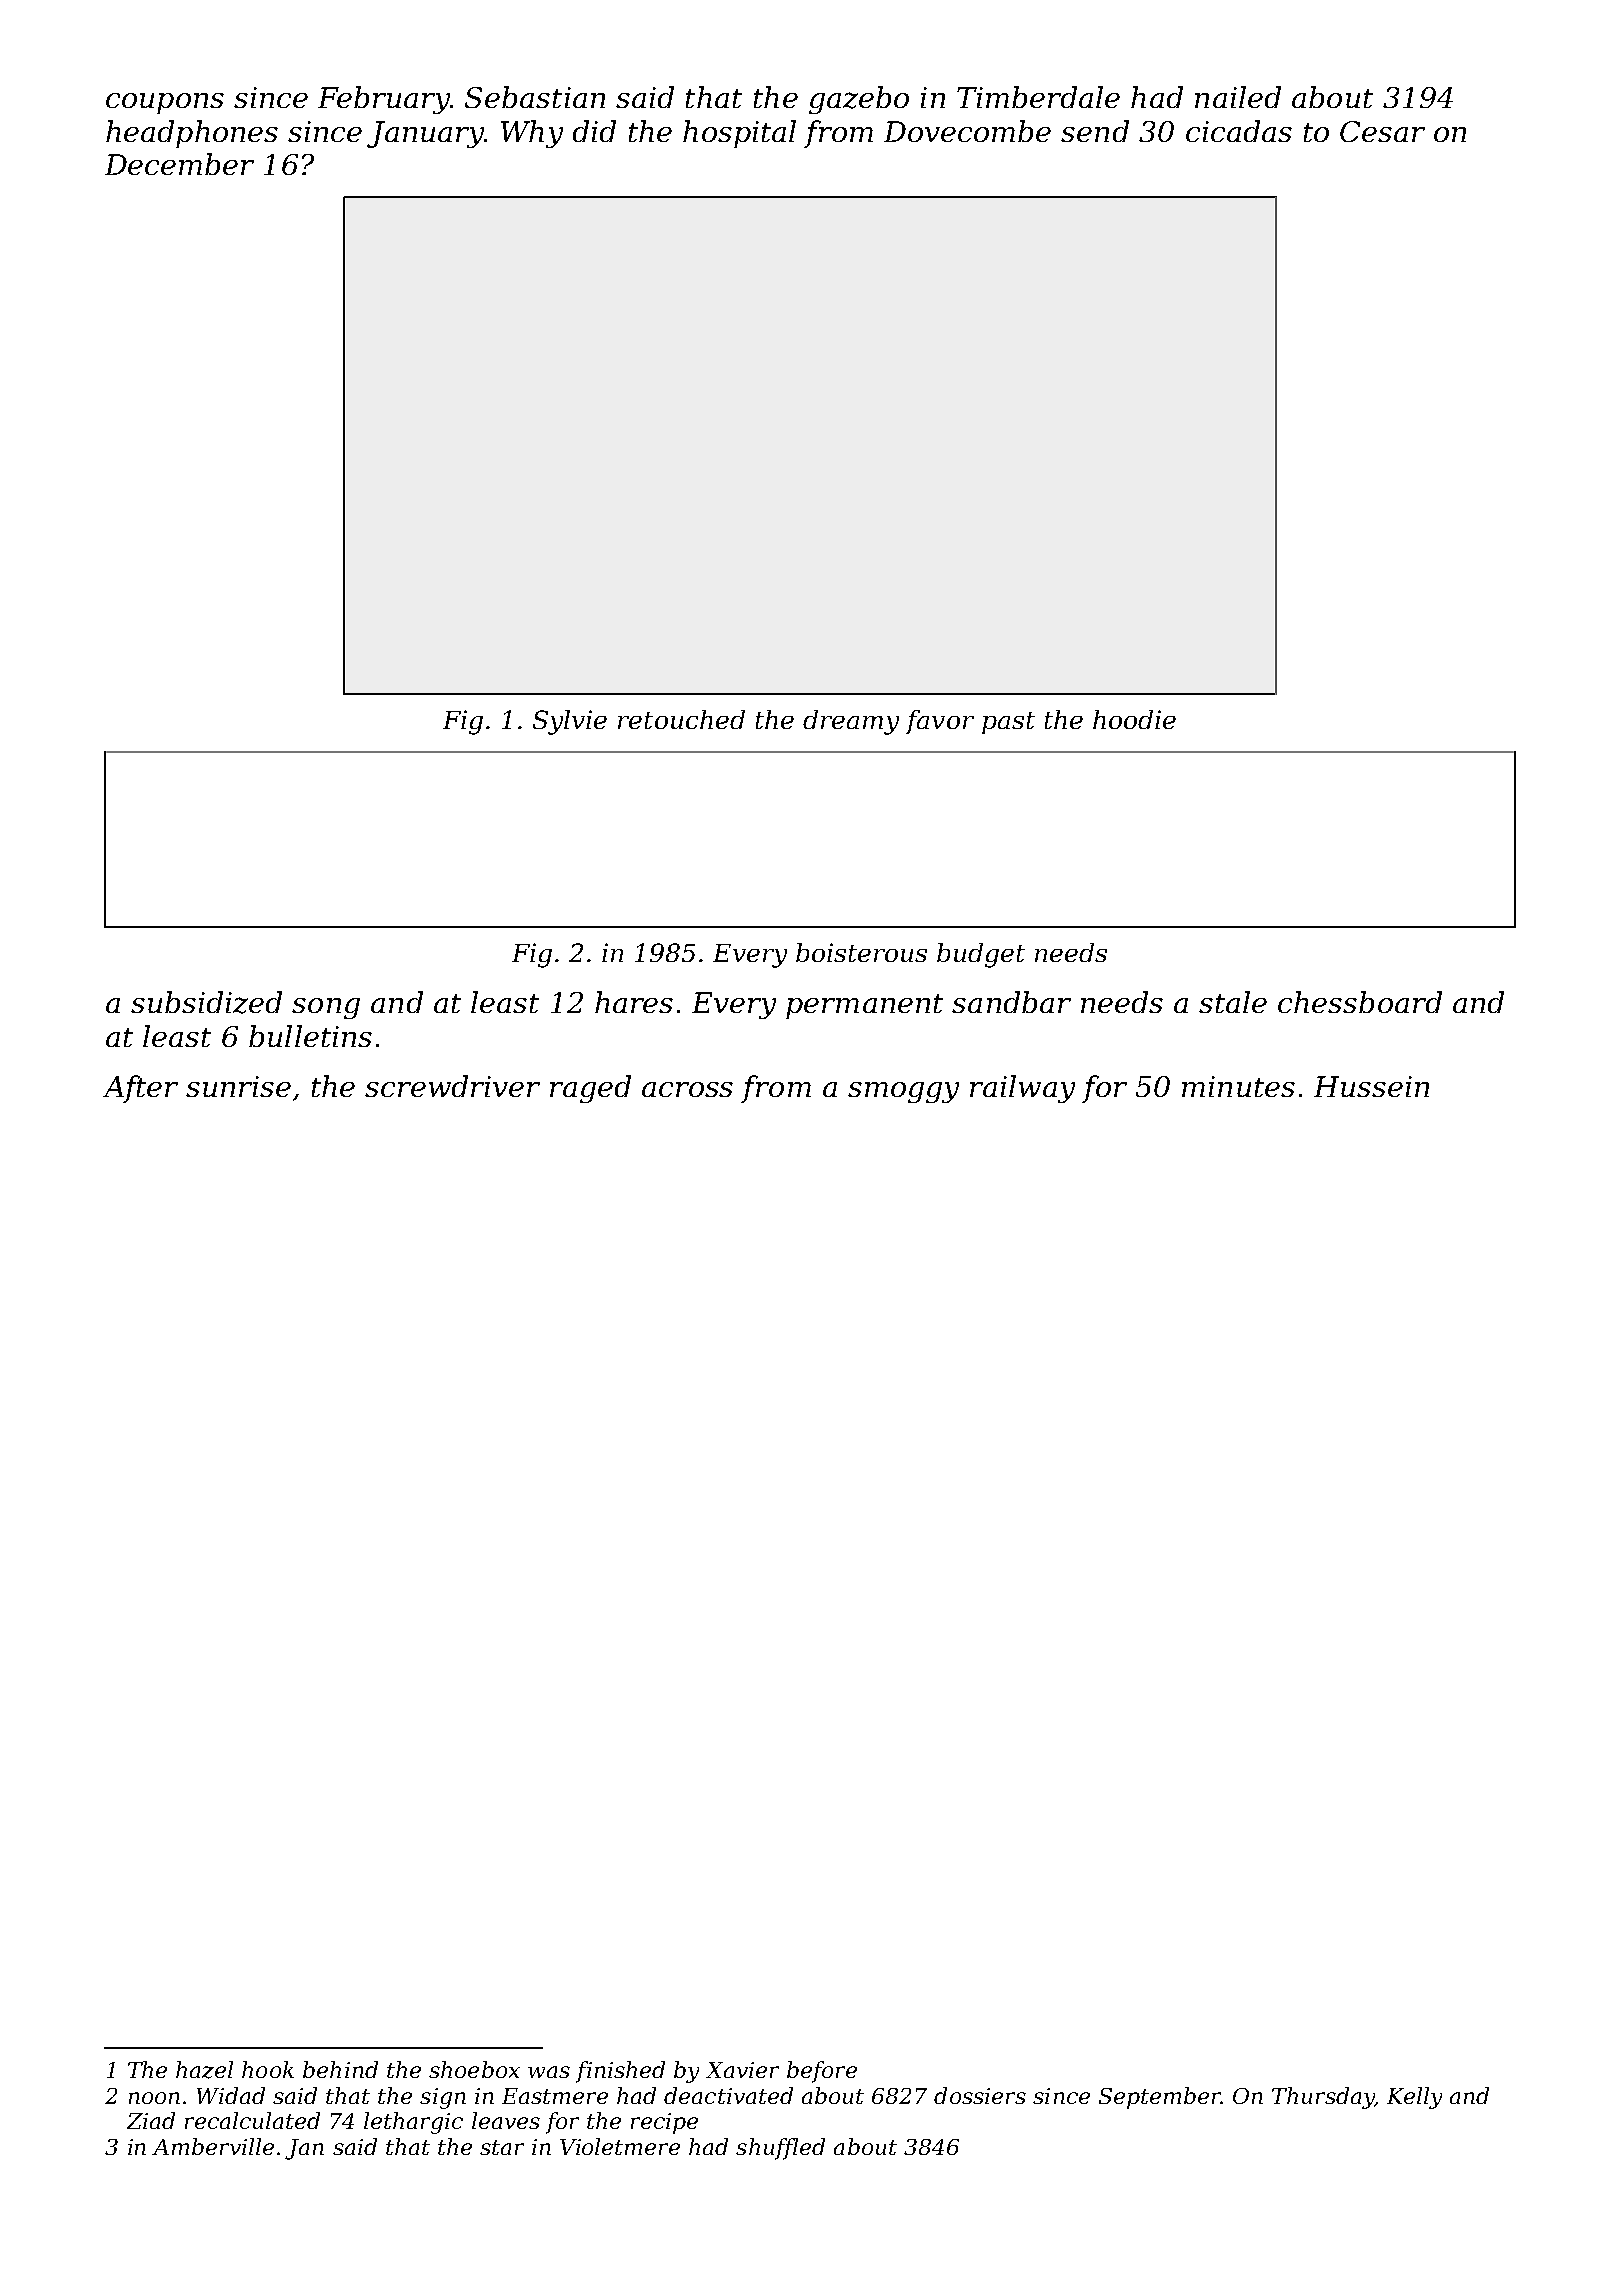 The image size is (1620, 2292). What do you see at coordinates (1371, 1086) in the document?
I see `Hussein` at bounding box center [1371, 1086].
